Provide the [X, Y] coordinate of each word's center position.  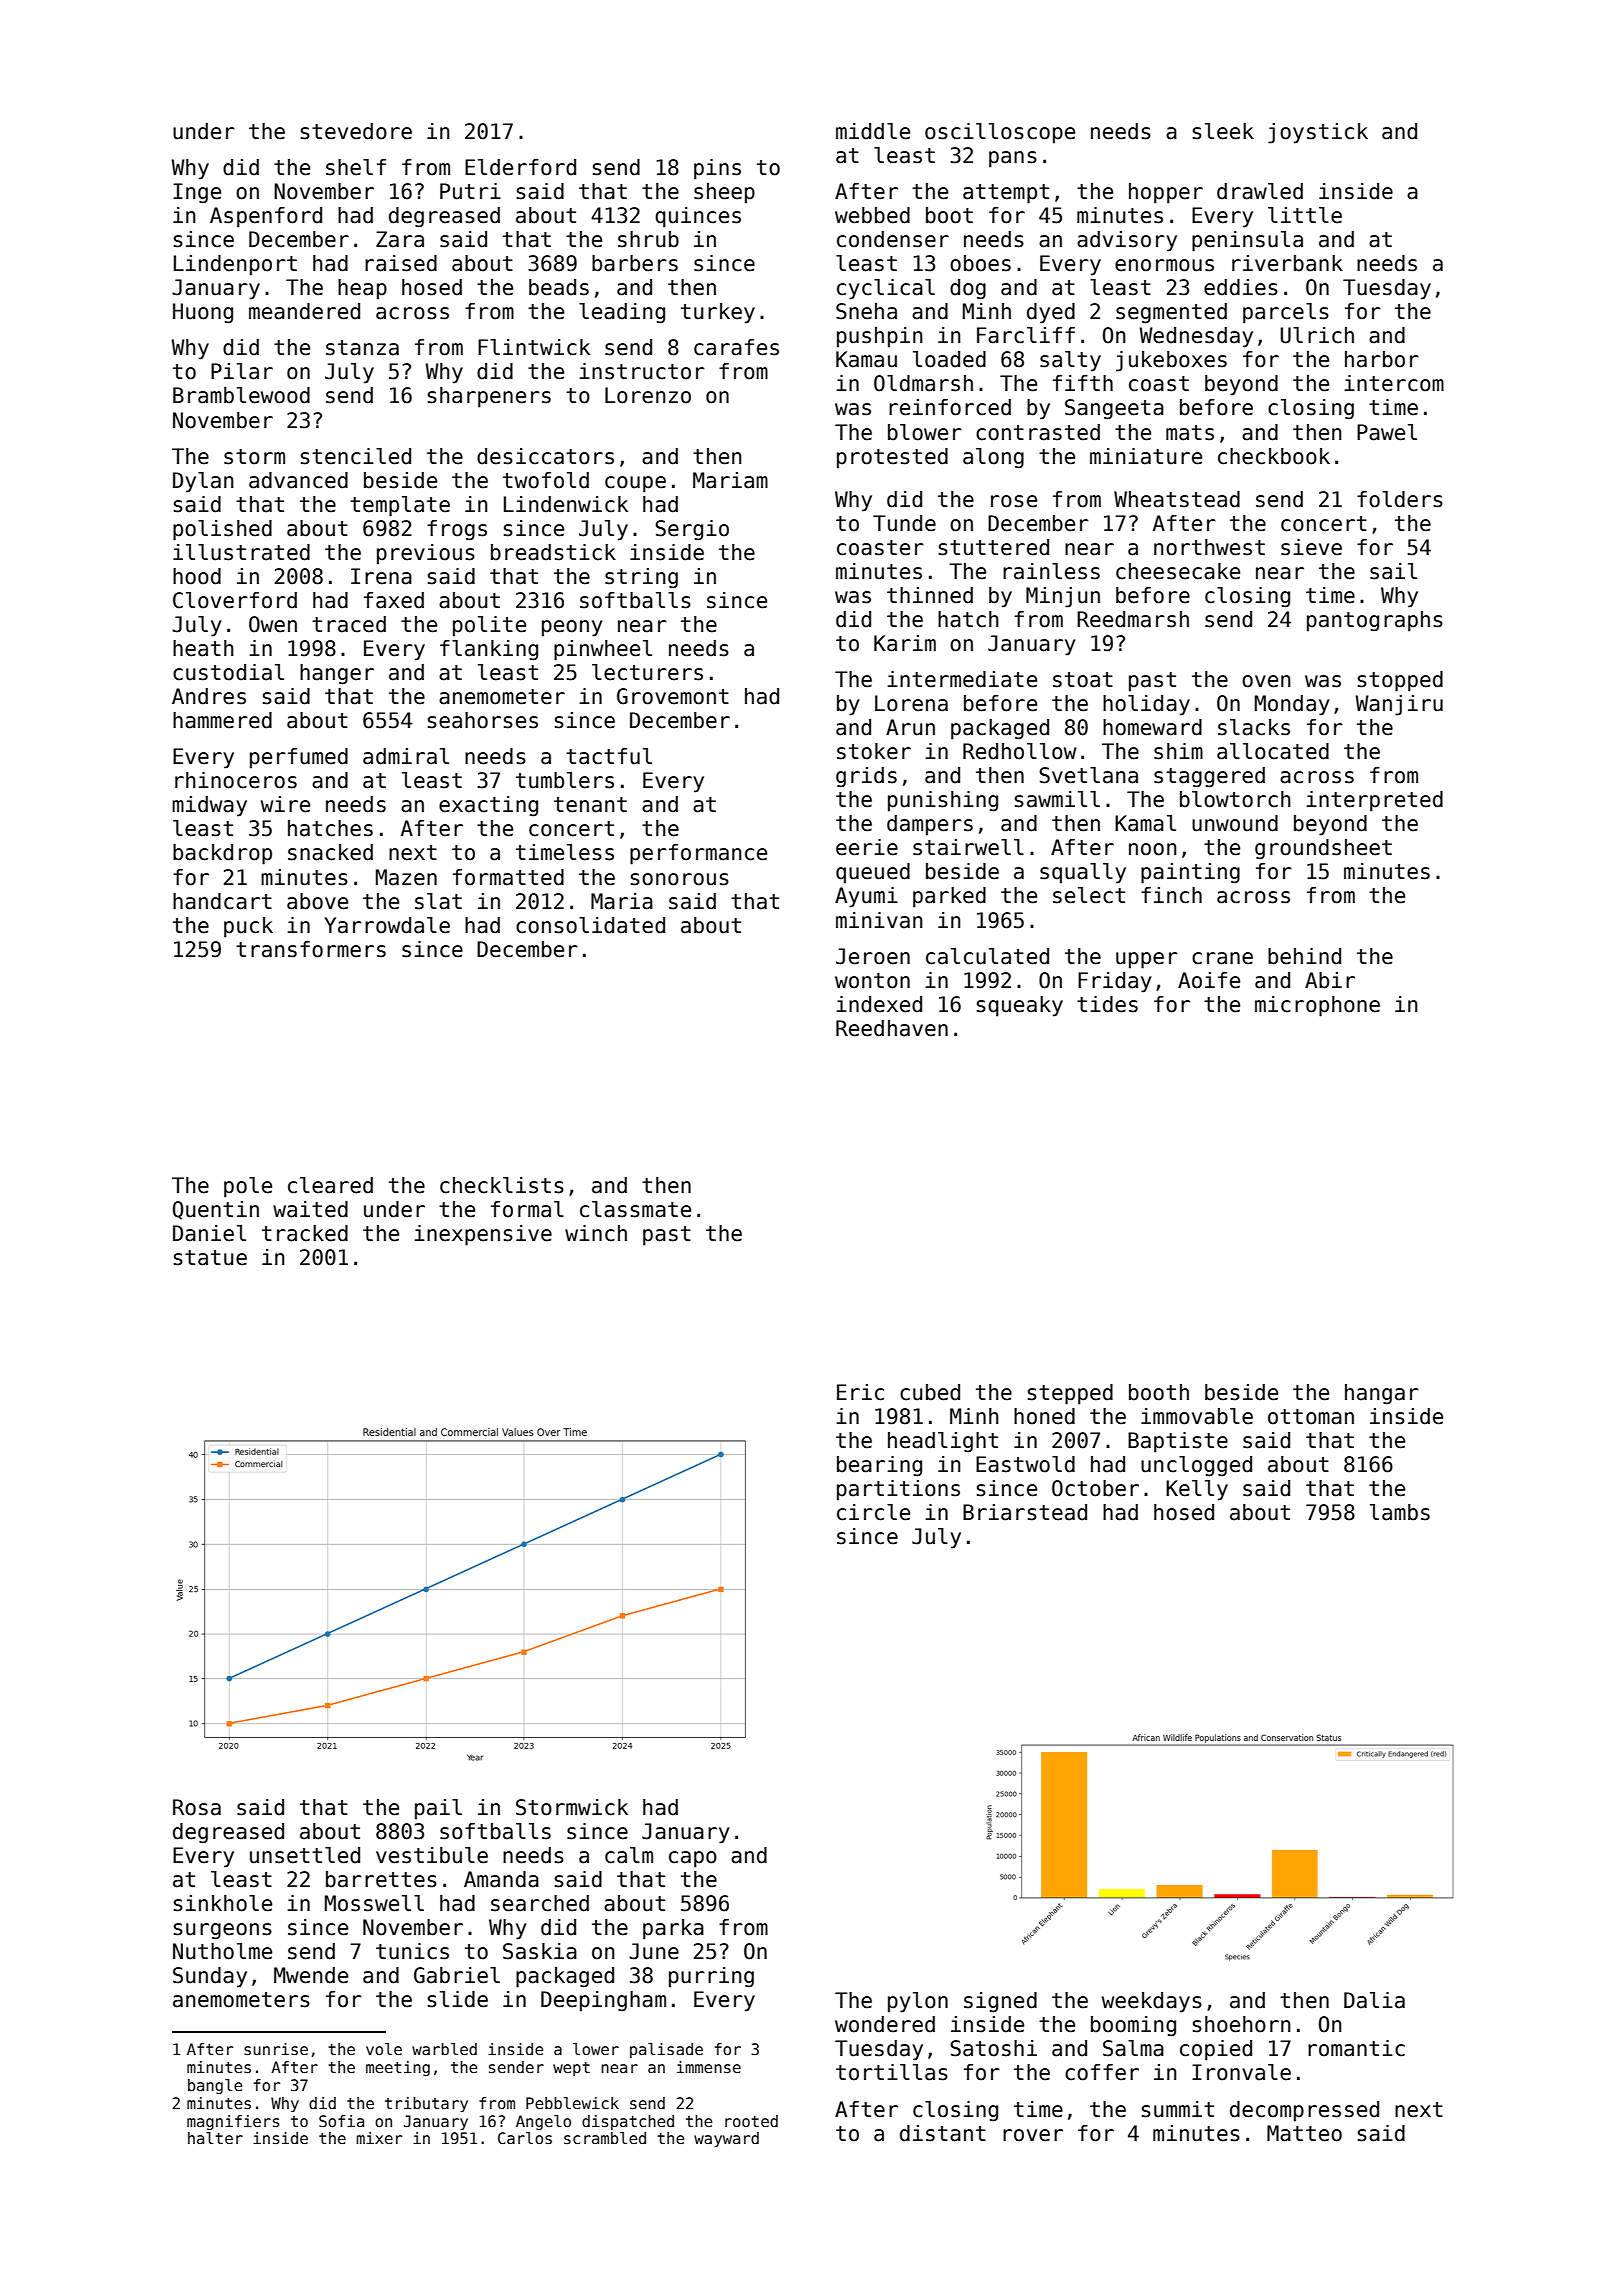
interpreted [1374, 801]
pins [717, 169]
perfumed [299, 758]
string [641, 578]
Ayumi [866, 897]
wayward [726, 2139]
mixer [379, 2138]
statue [210, 1258]
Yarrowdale [387, 925]
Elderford [520, 167]
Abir [1330, 980]
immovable [1197, 1416]
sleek [1223, 131]
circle [873, 1512]
